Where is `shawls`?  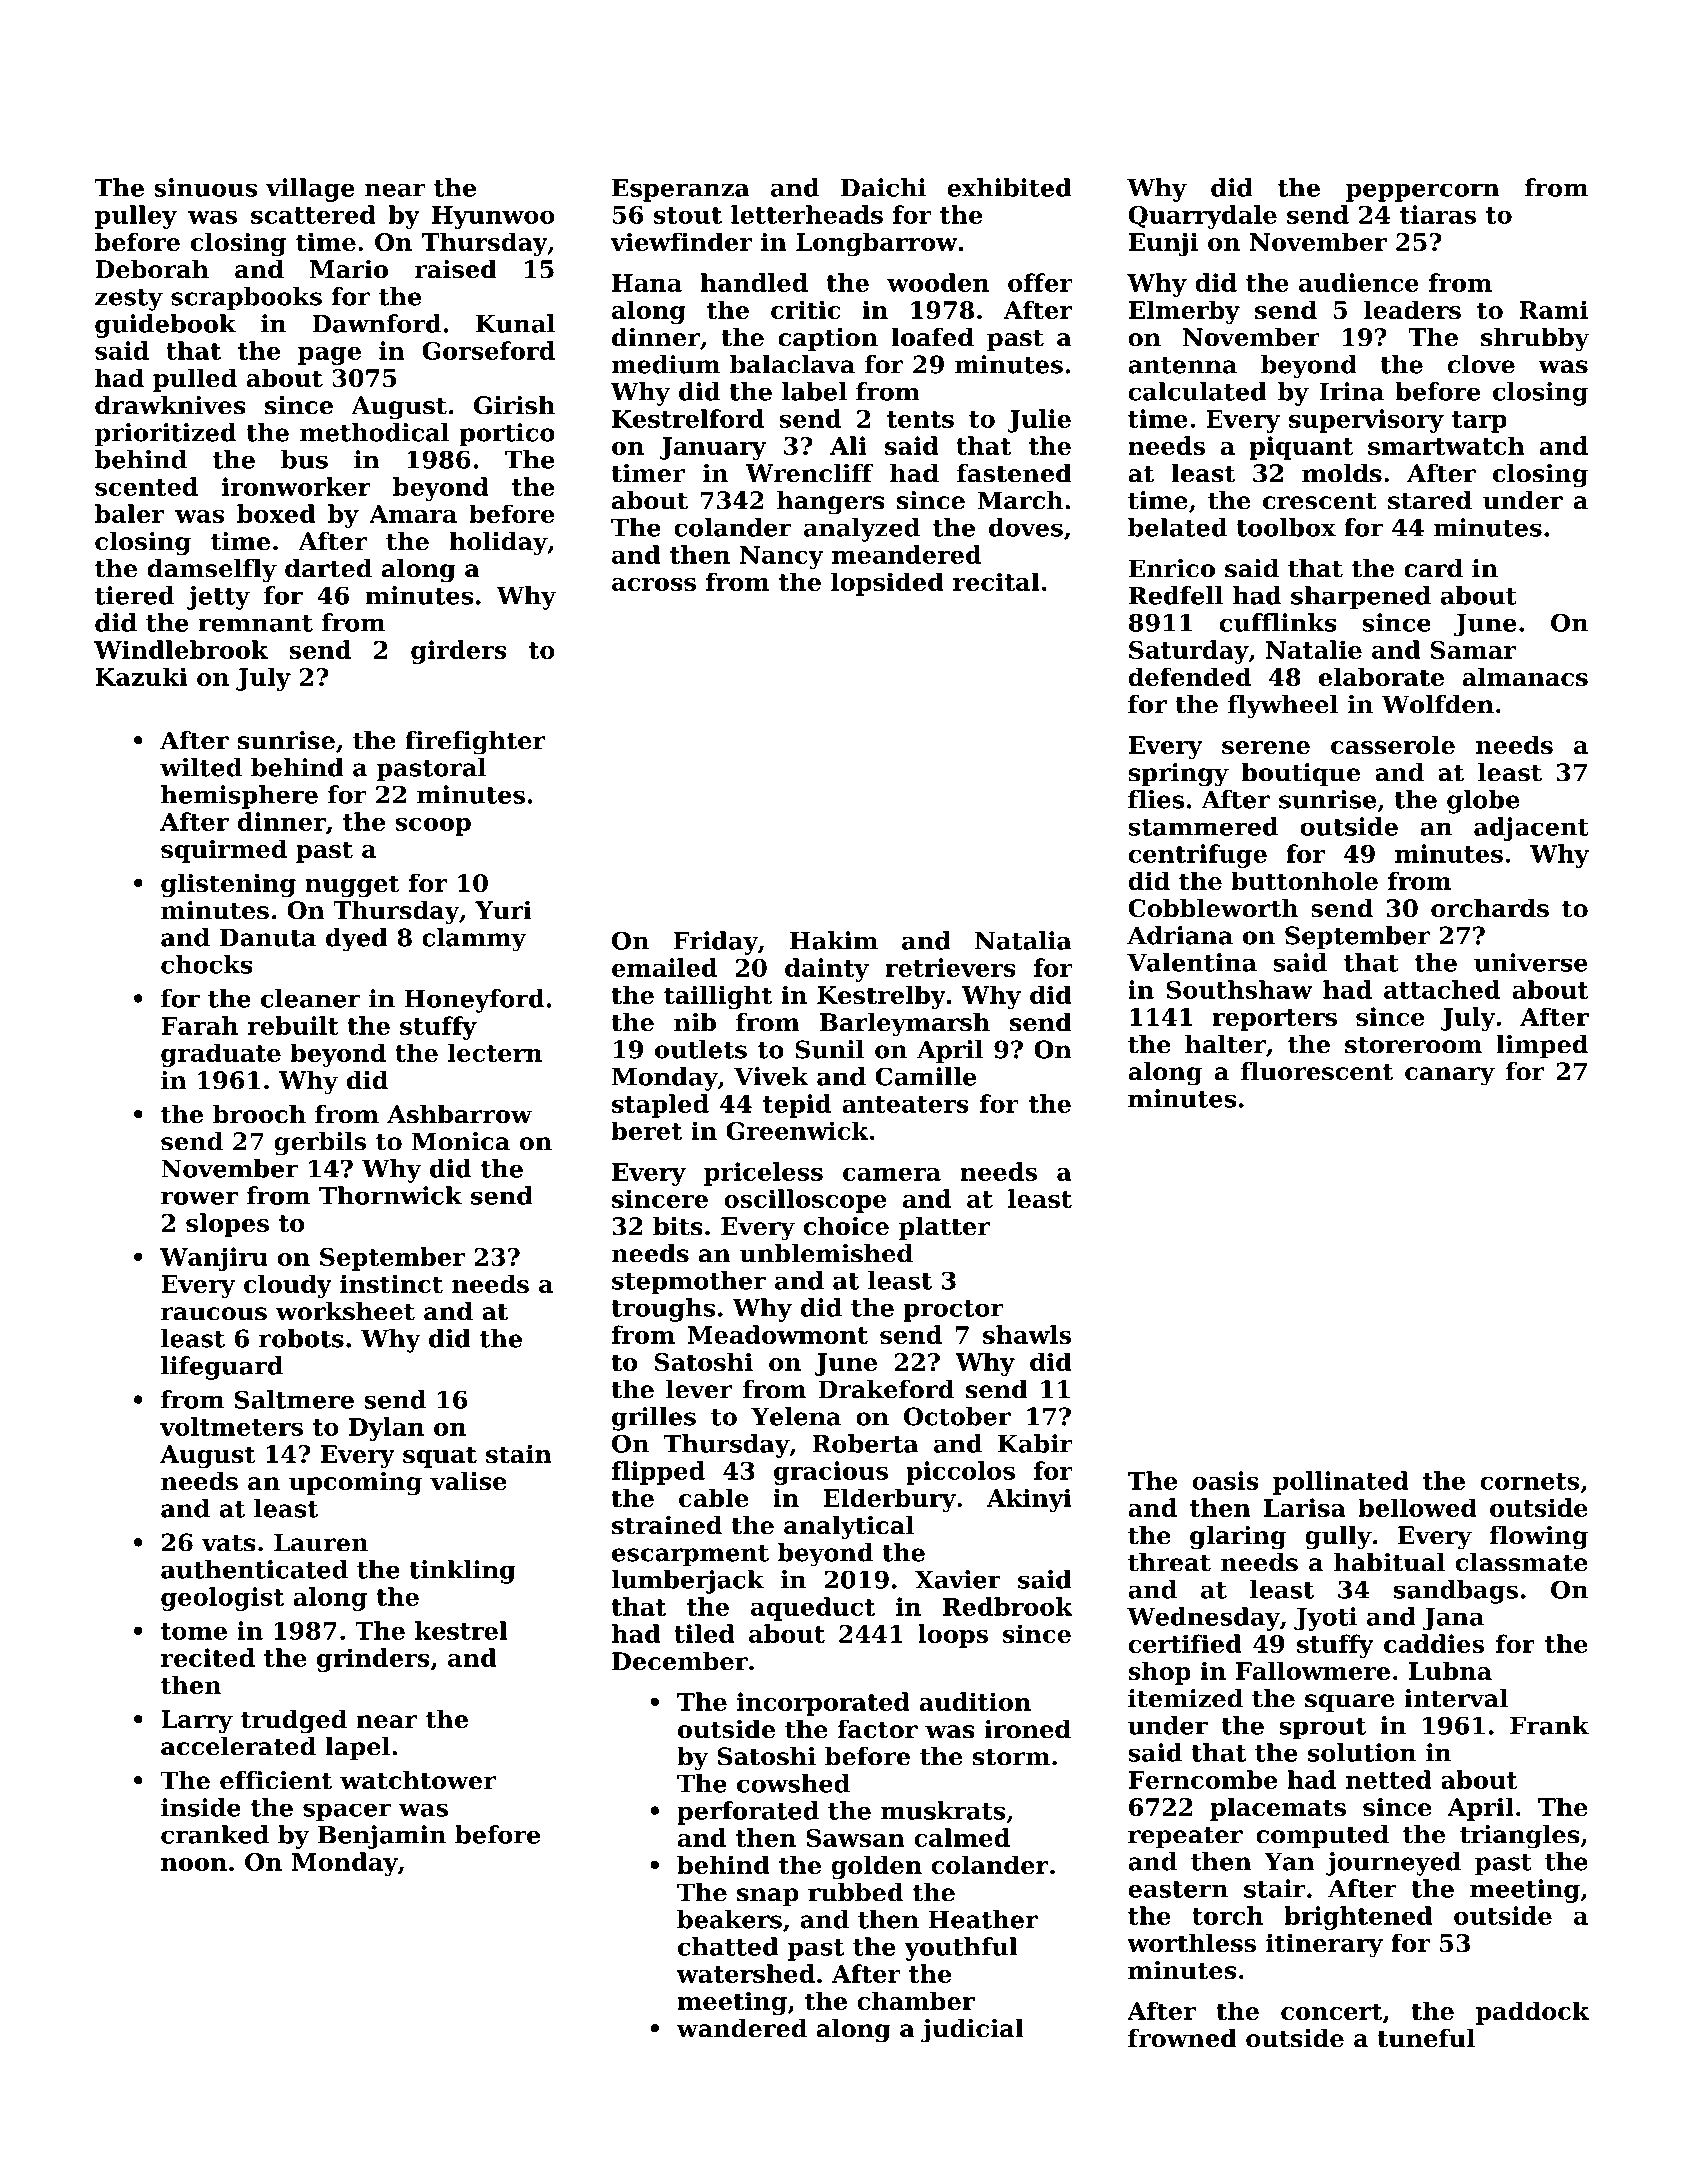
shawls is located at coordinates (1027, 1334).
